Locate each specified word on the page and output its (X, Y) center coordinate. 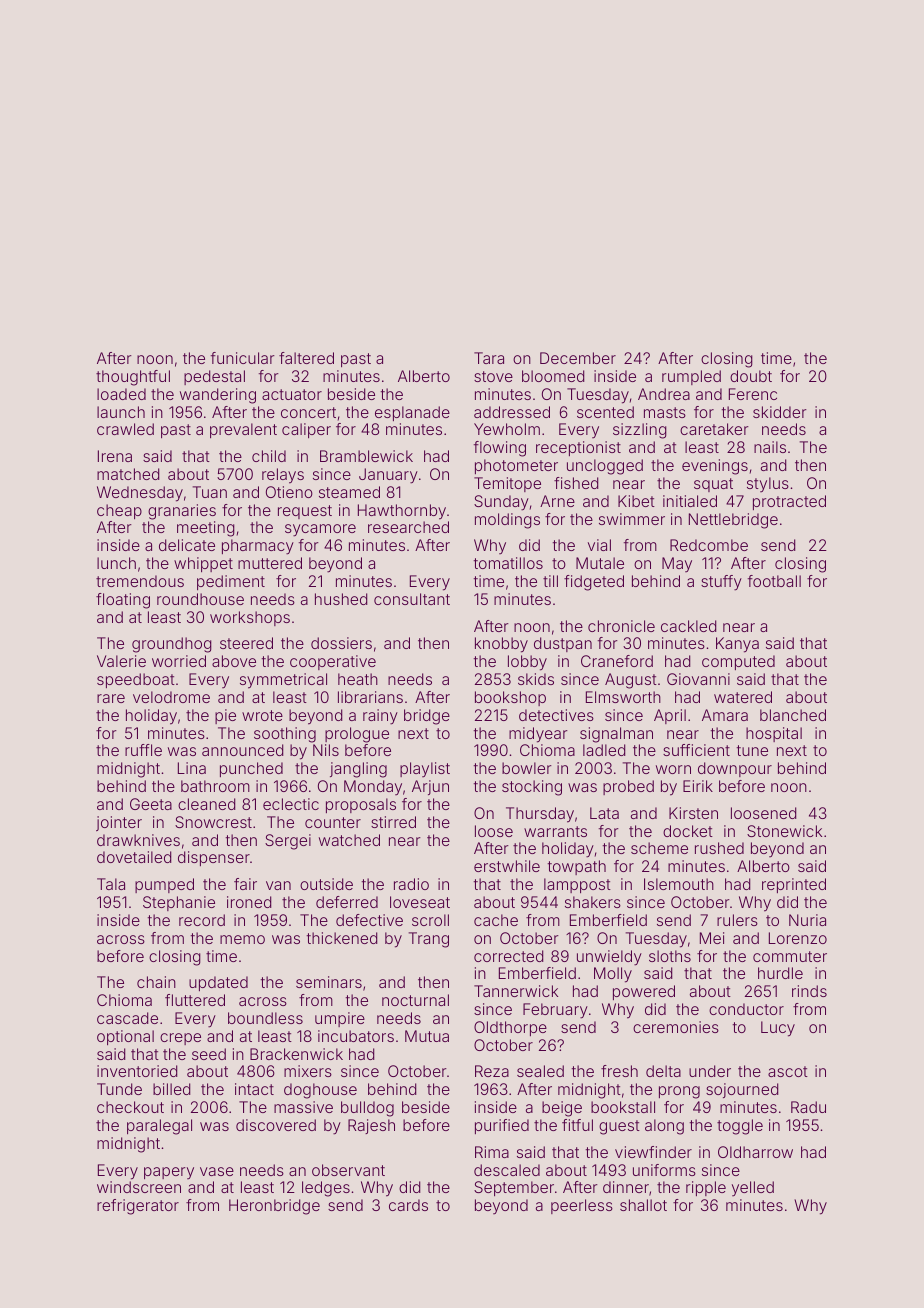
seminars (329, 982)
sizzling (640, 431)
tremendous (140, 581)
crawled (125, 429)
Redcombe (709, 545)
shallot (643, 1205)
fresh (619, 1071)
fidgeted (594, 583)
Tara (489, 358)
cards (408, 1205)
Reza (492, 1071)
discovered (276, 1125)
